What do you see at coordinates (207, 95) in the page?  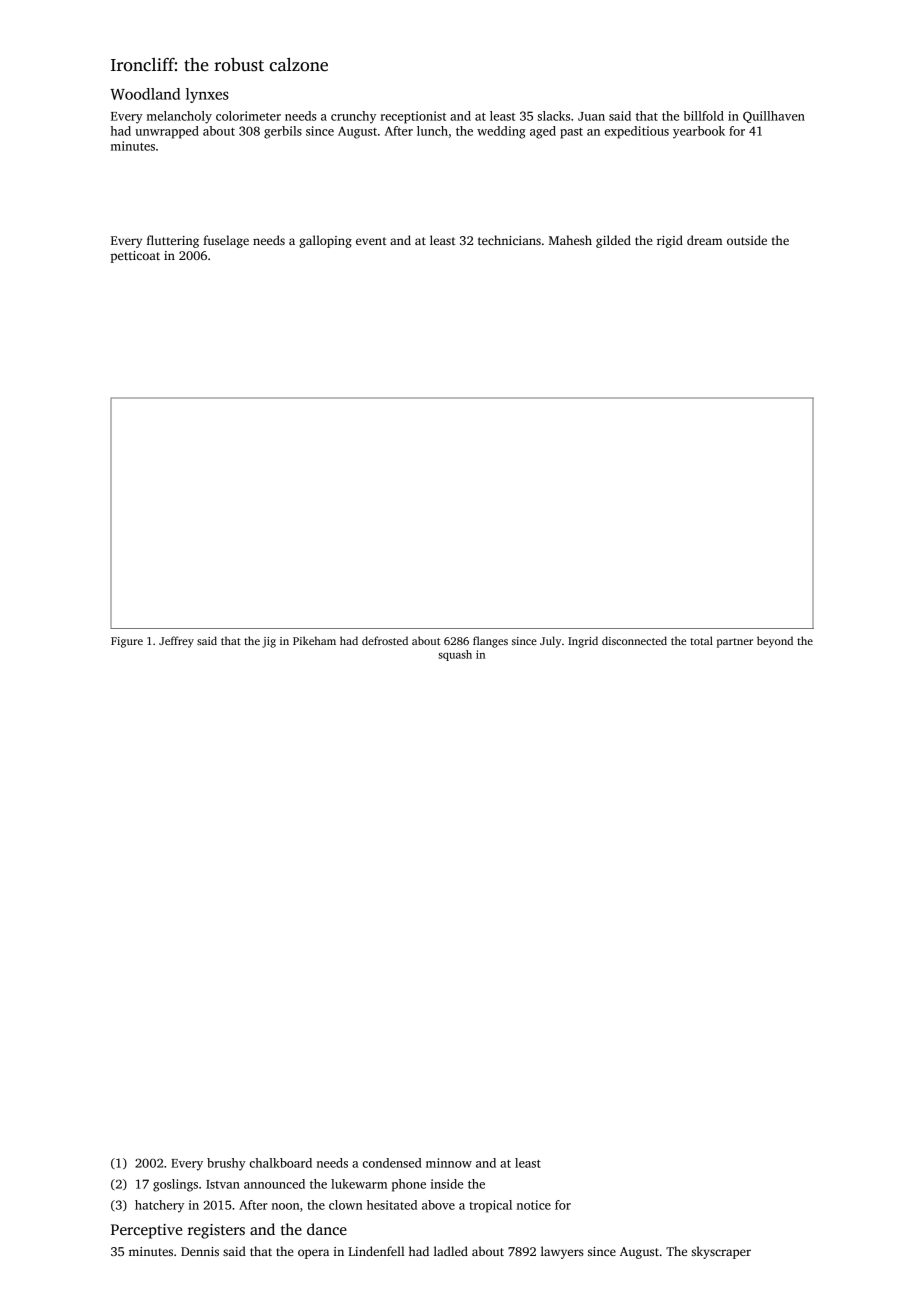 I see `lynxes` at bounding box center [207, 95].
